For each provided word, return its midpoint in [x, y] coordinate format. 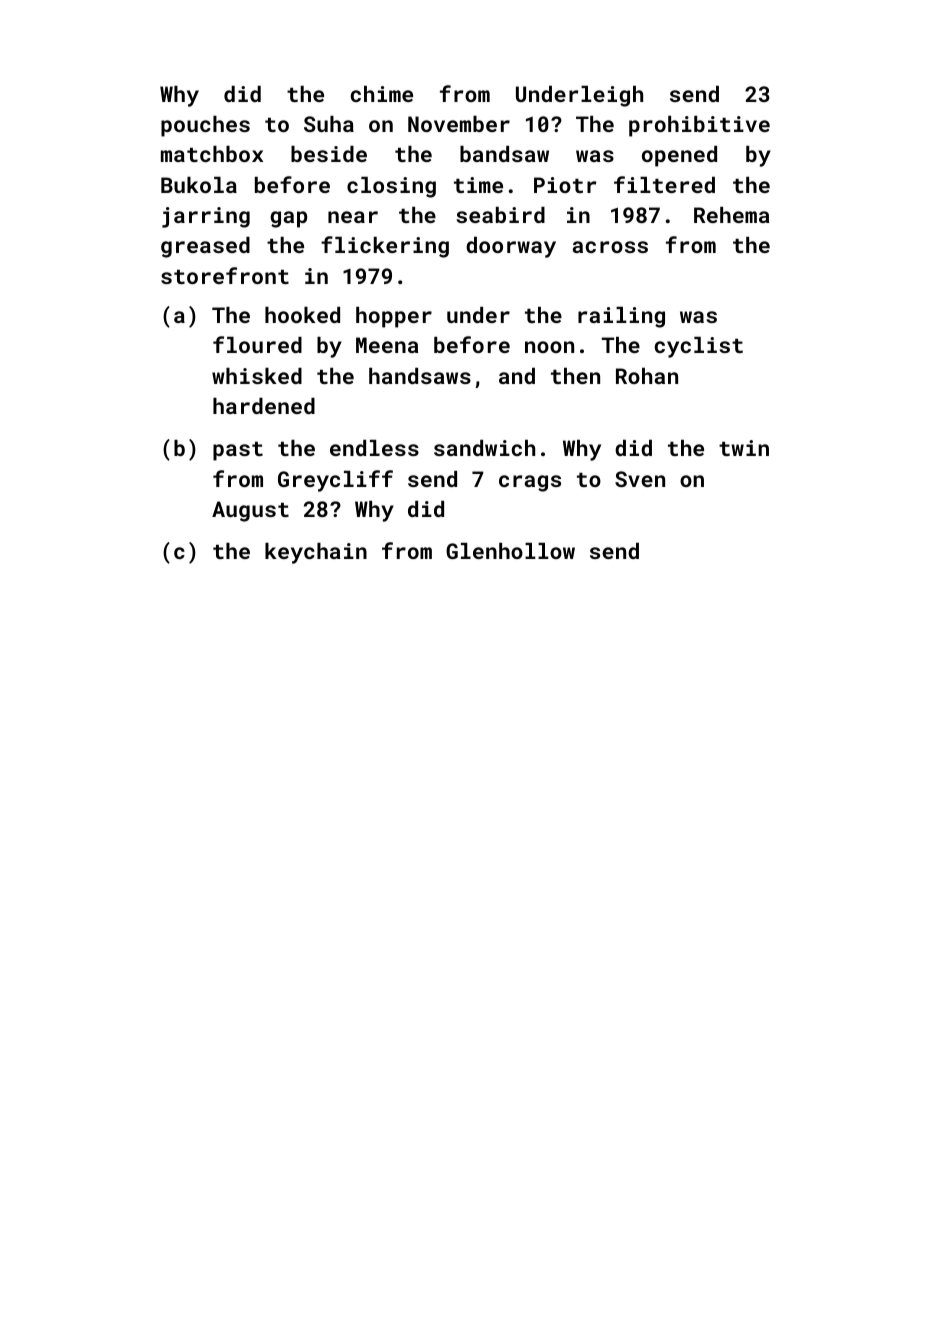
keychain [316, 553]
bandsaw [504, 154]
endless [374, 448]
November [459, 124]
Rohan [647, 376]
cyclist [698, 347]
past [238, 451]
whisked [257, 376]
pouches [205, 126]
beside [329, 154]
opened [679, 156]
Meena [387, 345]
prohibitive [699, 126]
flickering [385, 247]
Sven [640, 479]
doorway [511, 247]
